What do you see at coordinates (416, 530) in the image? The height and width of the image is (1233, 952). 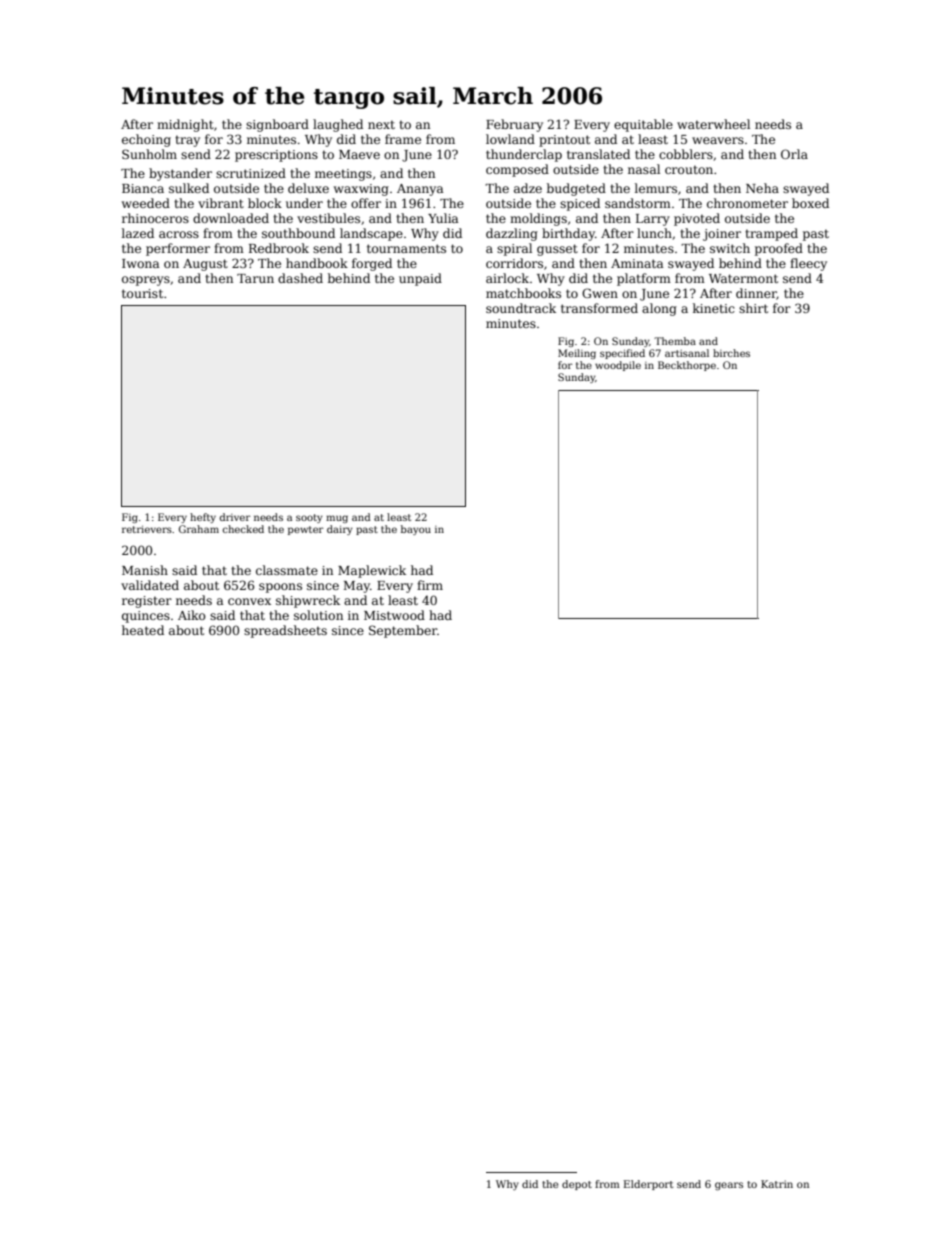 I see `bayou` at bounding box center [416, 530].
